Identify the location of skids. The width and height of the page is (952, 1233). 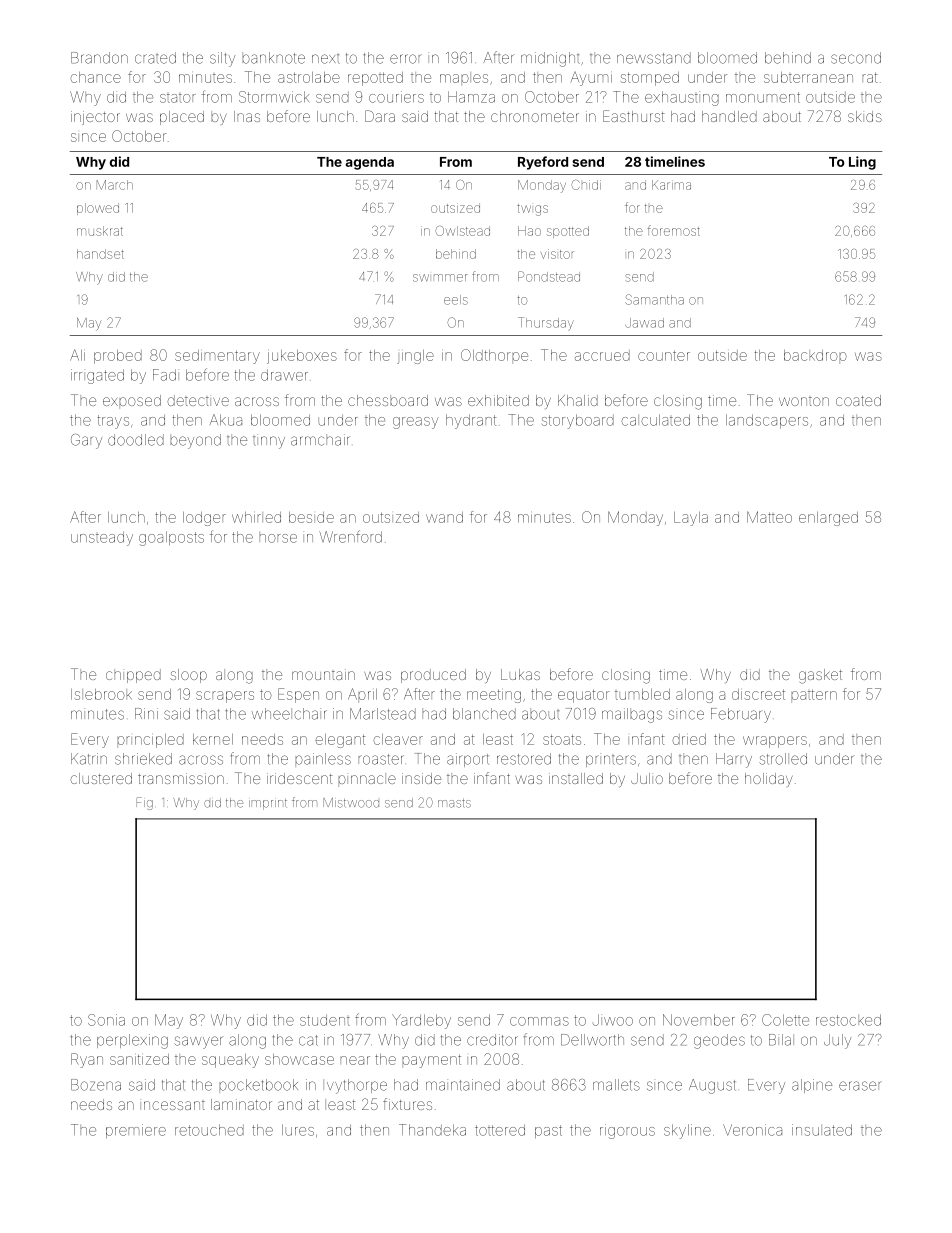
(865, 116).
